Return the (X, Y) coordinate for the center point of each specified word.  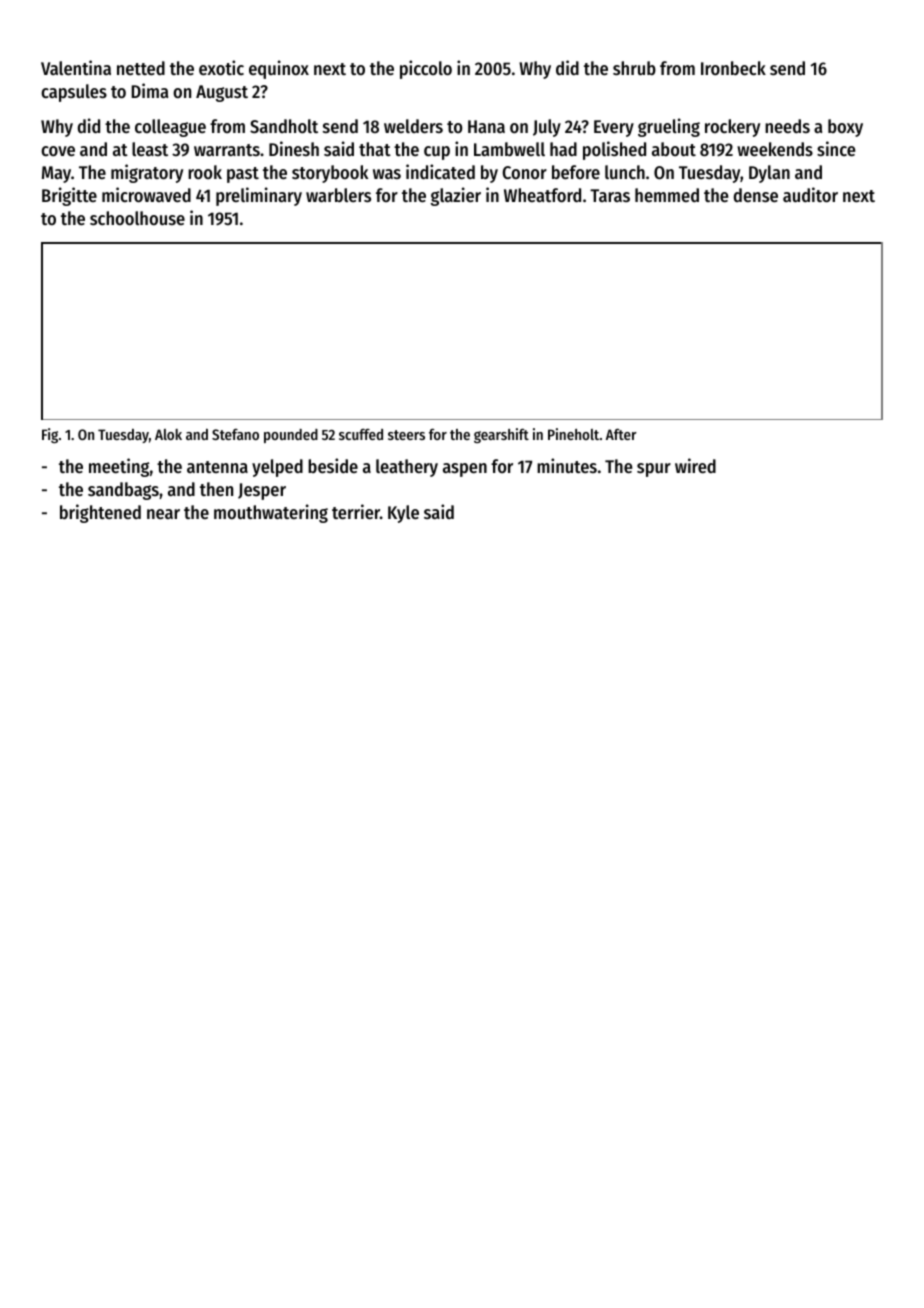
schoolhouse (137, 218)
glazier (456, 196)
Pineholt (573, 434)
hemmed (667, 195)
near (163, 514)
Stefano (235, 434)
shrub (634, 68)
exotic (221, 67)
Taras (610, 195)
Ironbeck (733, 68)
